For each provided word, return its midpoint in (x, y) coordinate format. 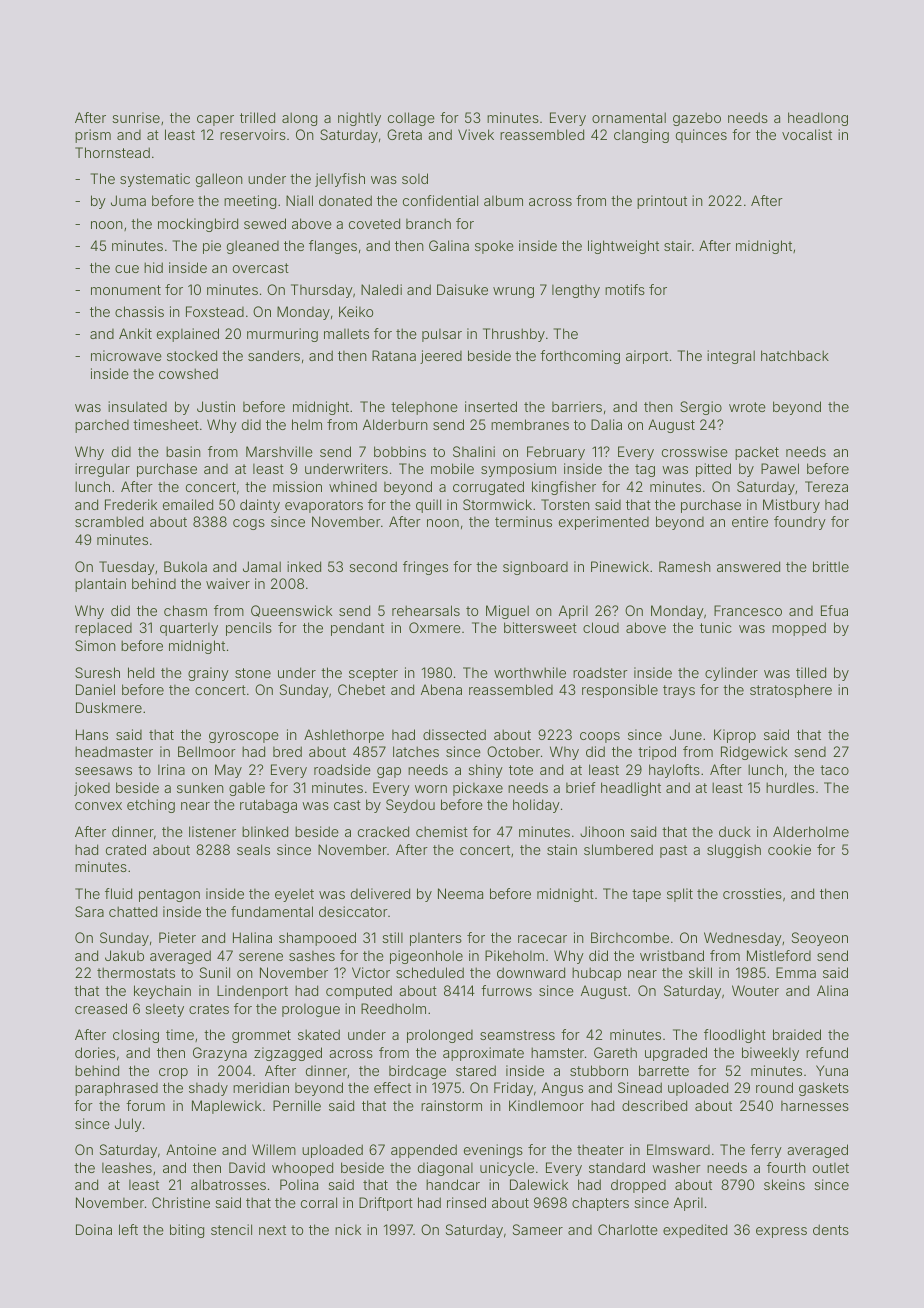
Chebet (361, 689)
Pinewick (620, 566)
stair (678, 245)
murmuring (282, 335)
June (686, 734)
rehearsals (426, 610)
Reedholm (393, 1008)
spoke (494, 247)
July (128, 1125)
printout (662, 202)
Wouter (755, 990)
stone (253, 673)
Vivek (476, 134)
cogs (249, 524)
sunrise (136, 117)
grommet (261, 1036)
